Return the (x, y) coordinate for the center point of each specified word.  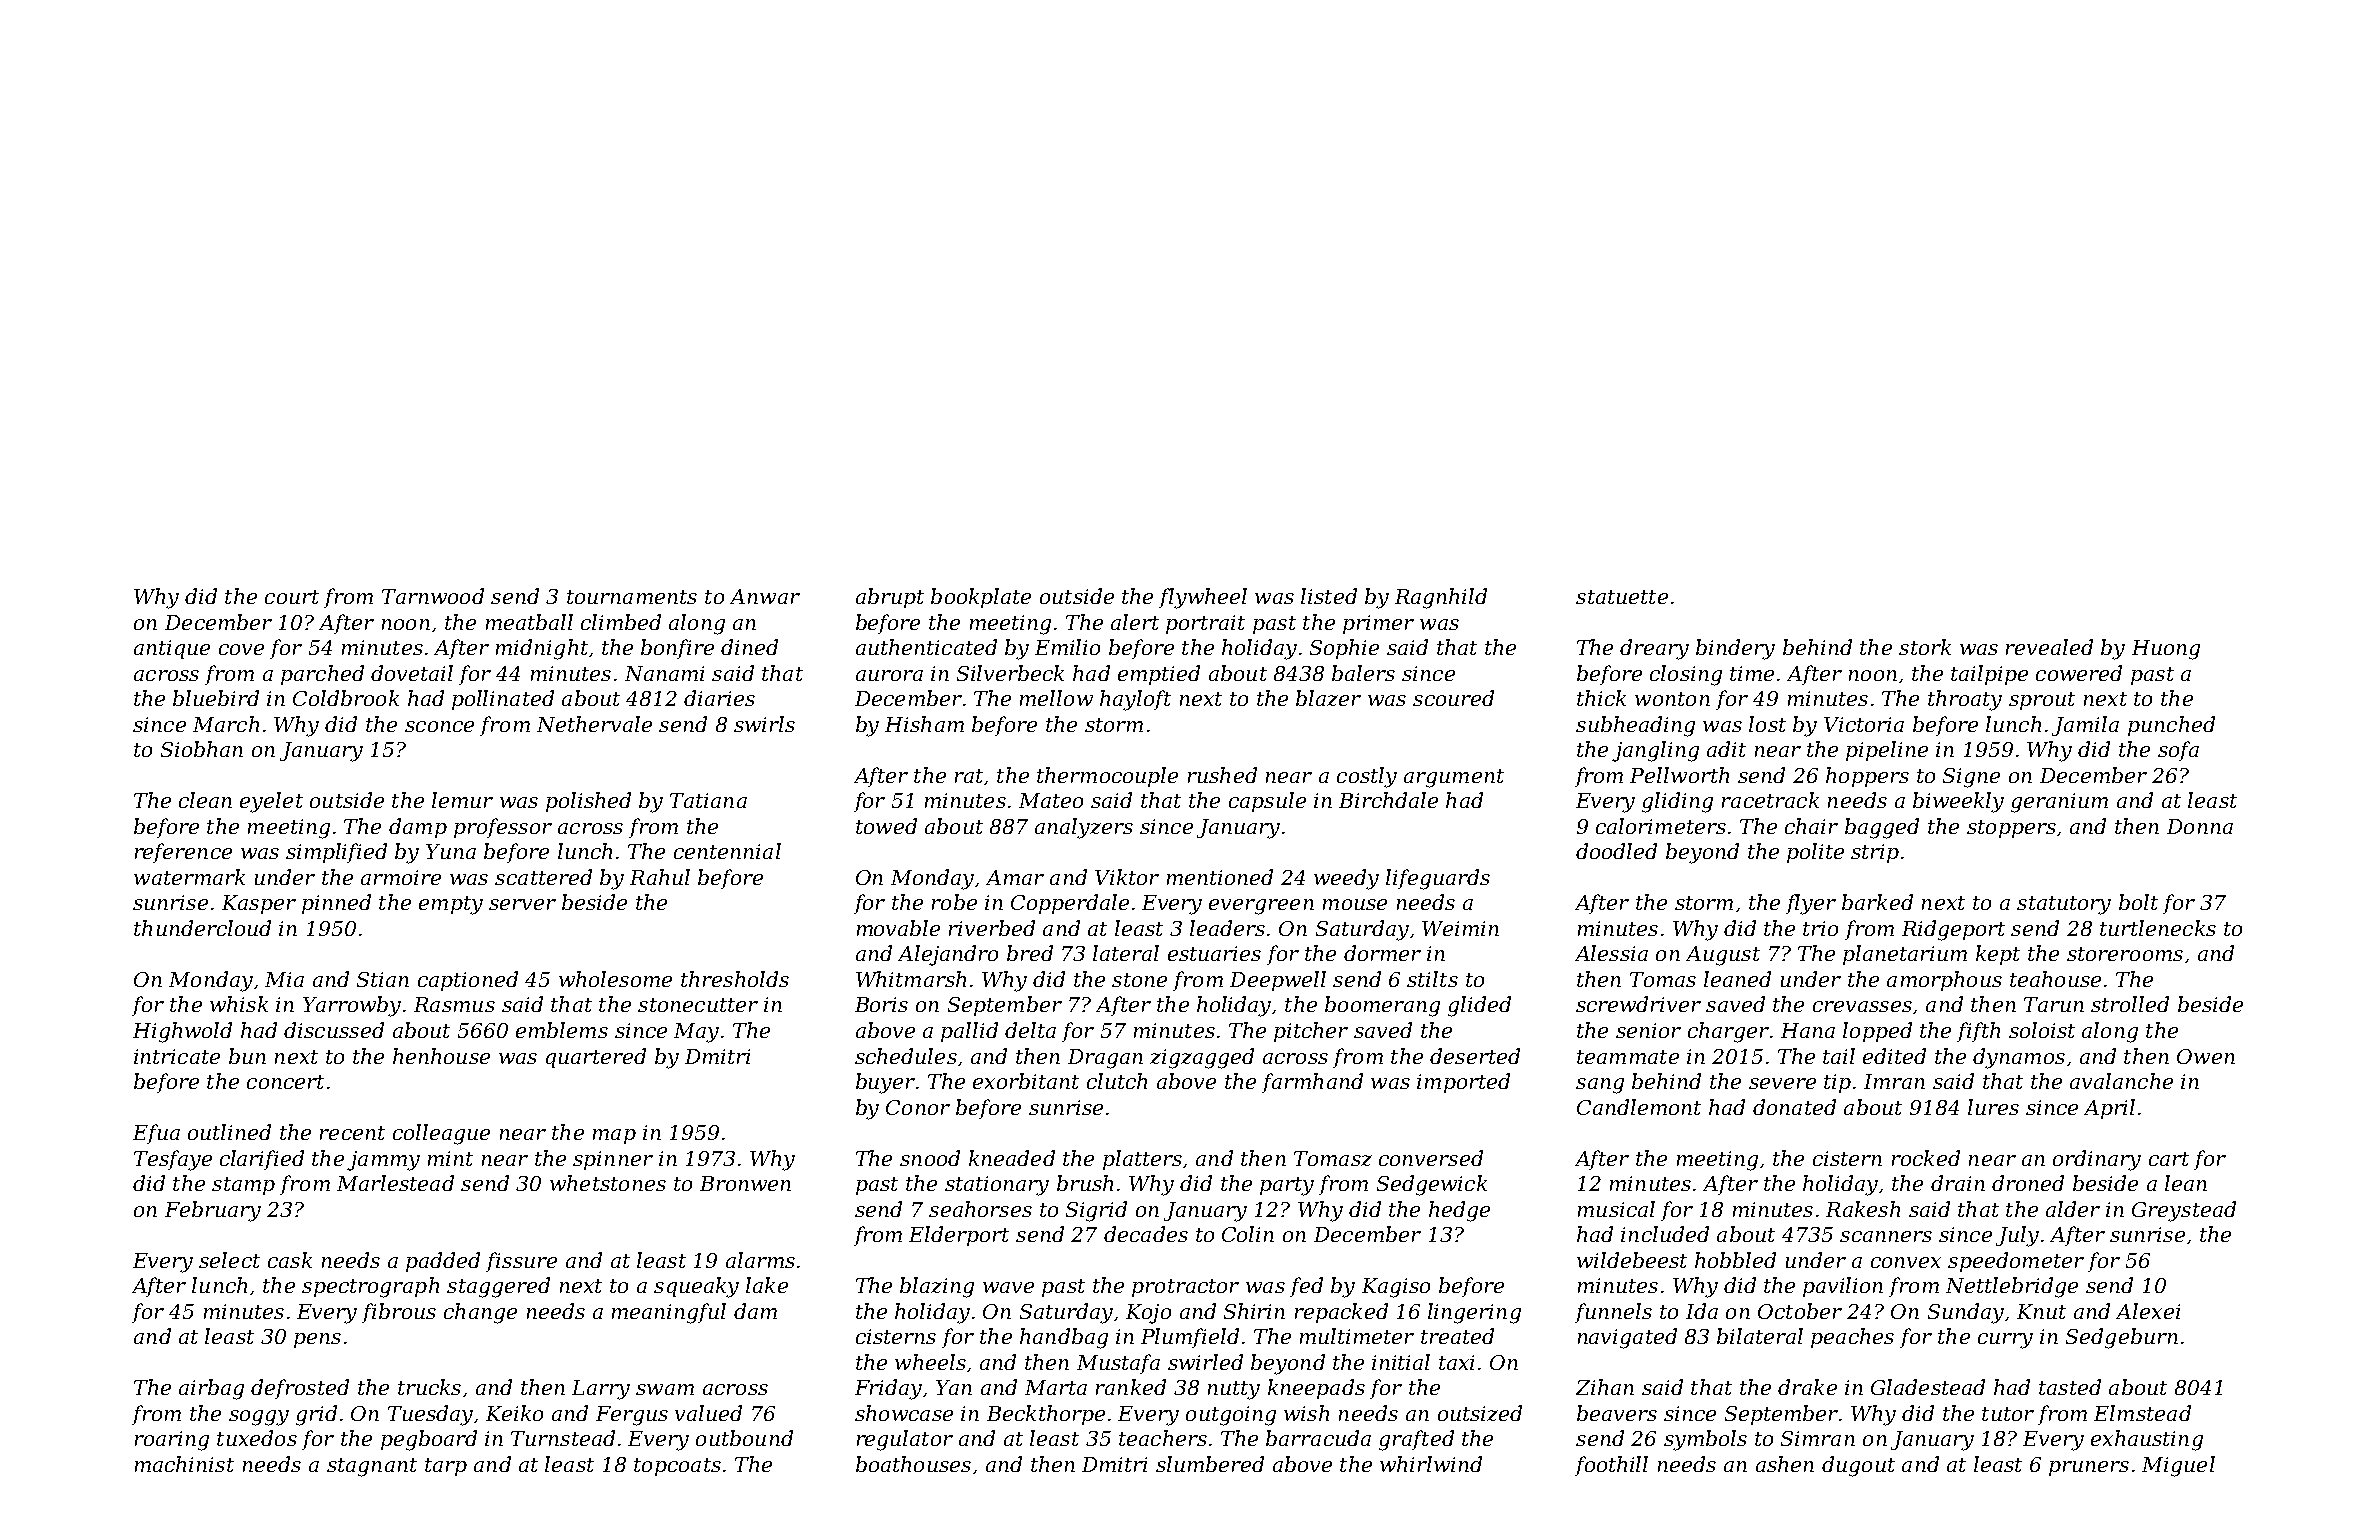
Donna (2200, 826)
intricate (177, 1056)
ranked (1131, 1387)
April (2109, 1109)
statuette (1622, 597)
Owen (2206, 1056)
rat (969, 776)
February (213, 1211)
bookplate (981, 598)
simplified (336, 853)
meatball (529, 622)
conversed (1431, 1158)
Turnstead (563, 1438)
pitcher (1311, 1032)
